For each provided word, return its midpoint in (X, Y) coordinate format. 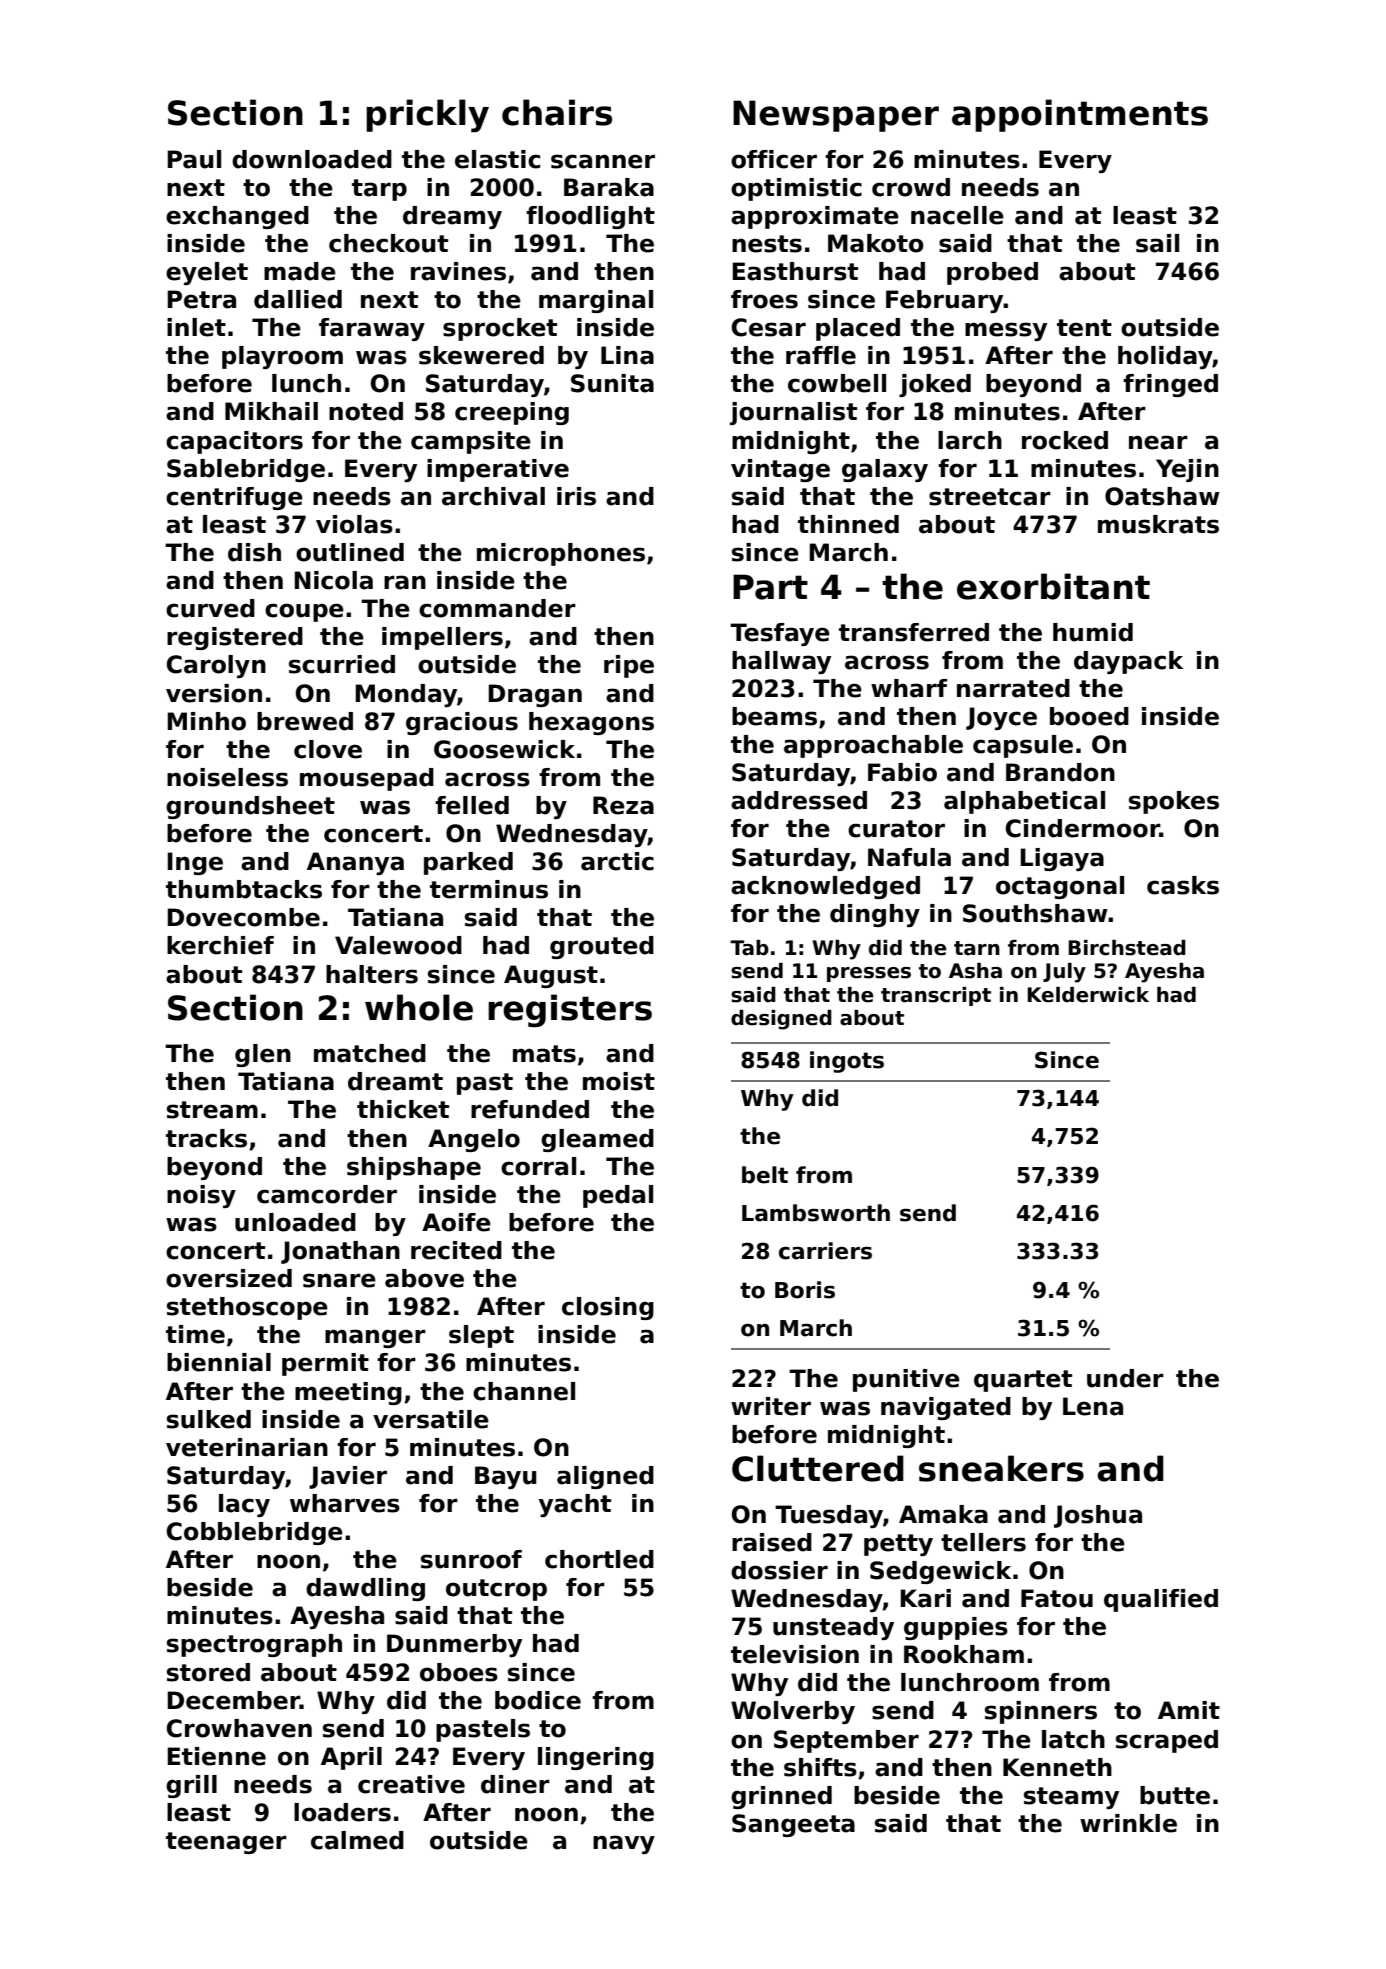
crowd (911, 187)
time (195, 1334)
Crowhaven (239, 1728)
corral (538, 1166)
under (1125, 1378)
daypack (1128, 662)
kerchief (220, 945)
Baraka (609, 187)
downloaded (312, 159)
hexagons (591, 723)
